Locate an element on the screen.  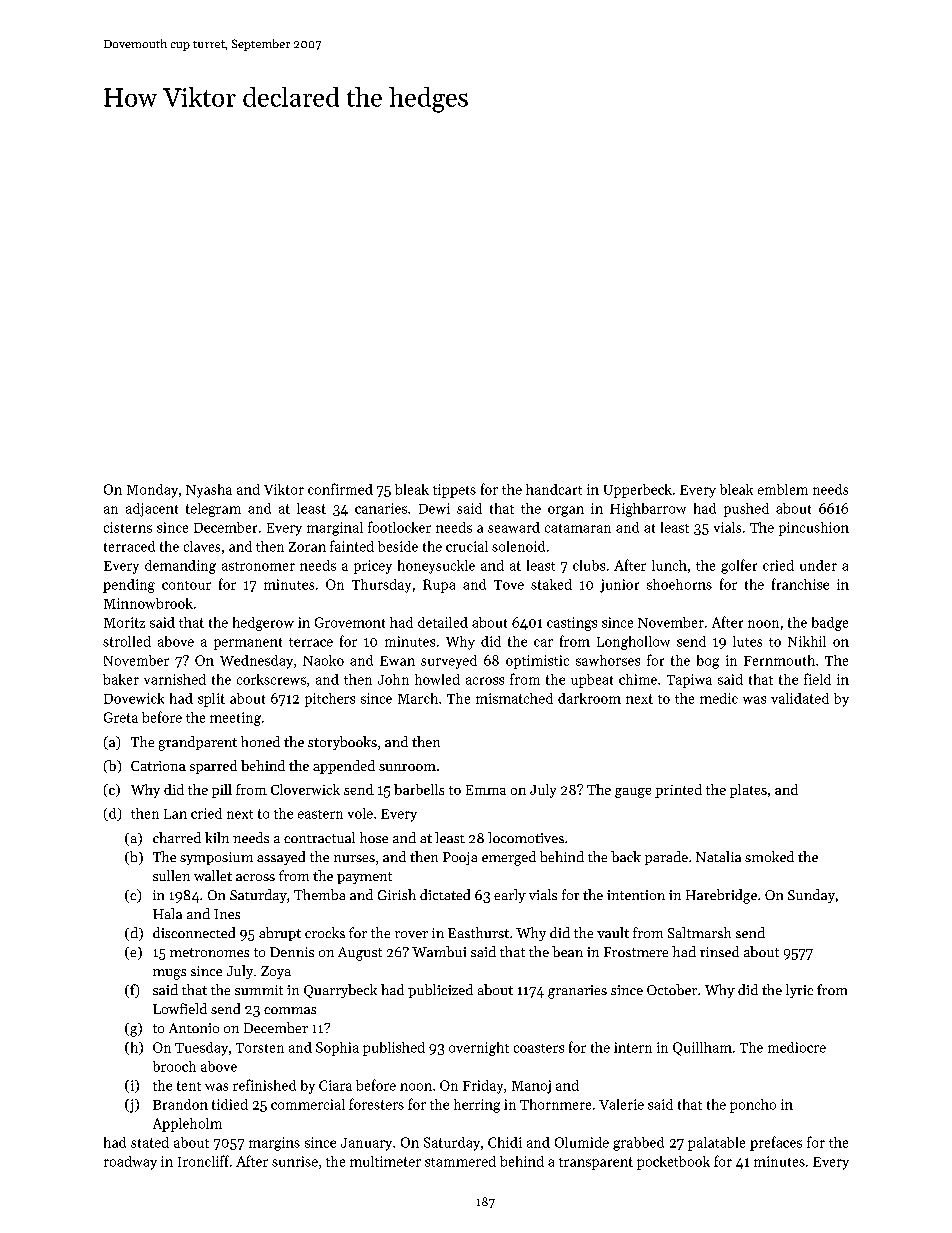
badge is located at coordinates (830, 624).
